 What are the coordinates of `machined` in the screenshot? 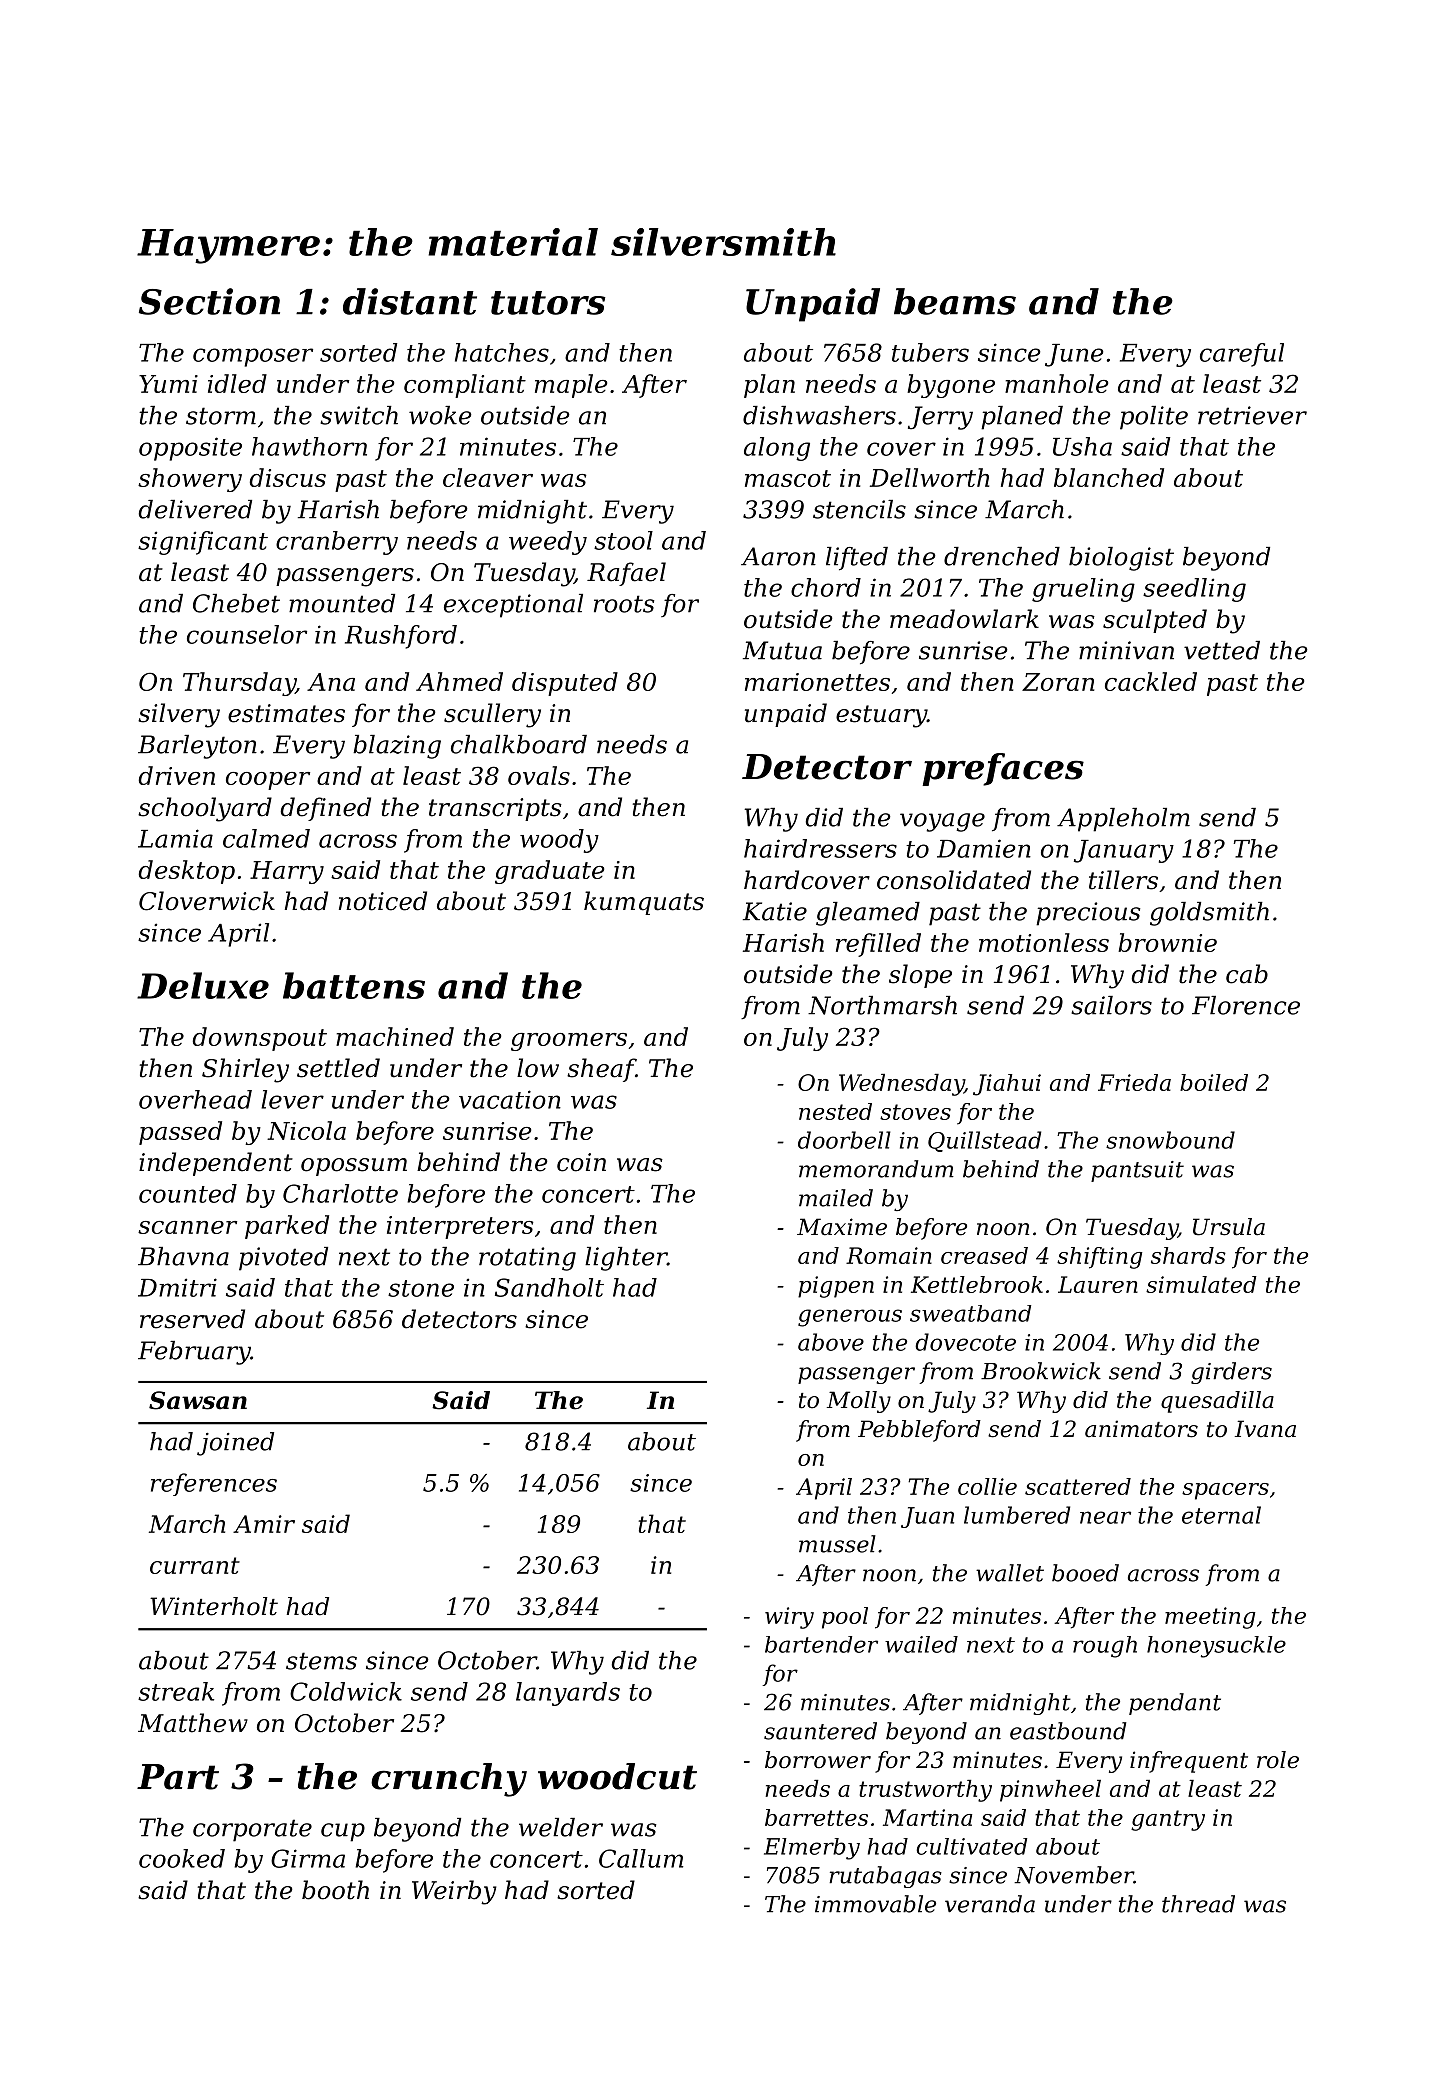 It's located at (395, 1036).
